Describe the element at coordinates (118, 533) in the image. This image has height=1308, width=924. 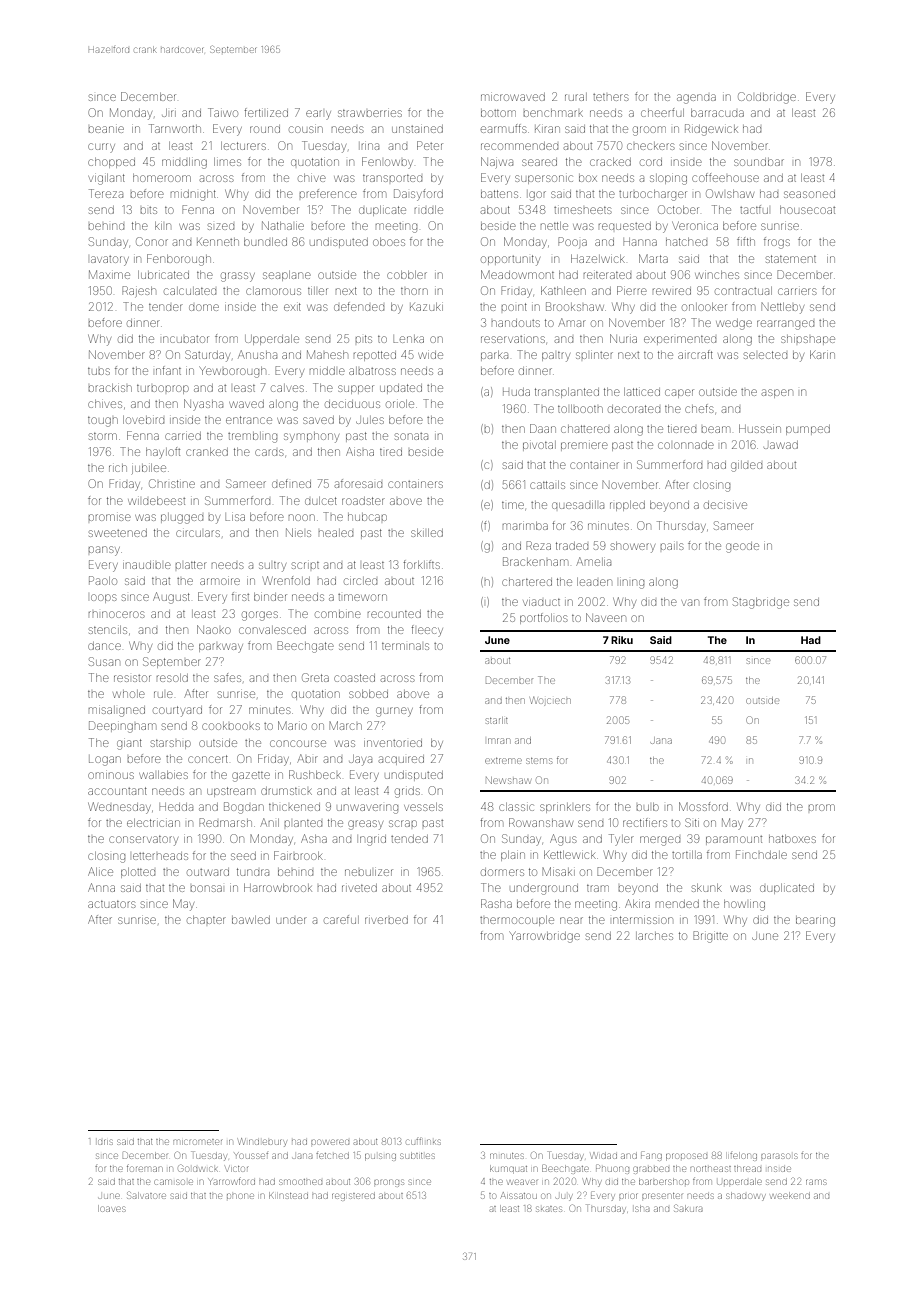
I see `sweetened` at that location.
